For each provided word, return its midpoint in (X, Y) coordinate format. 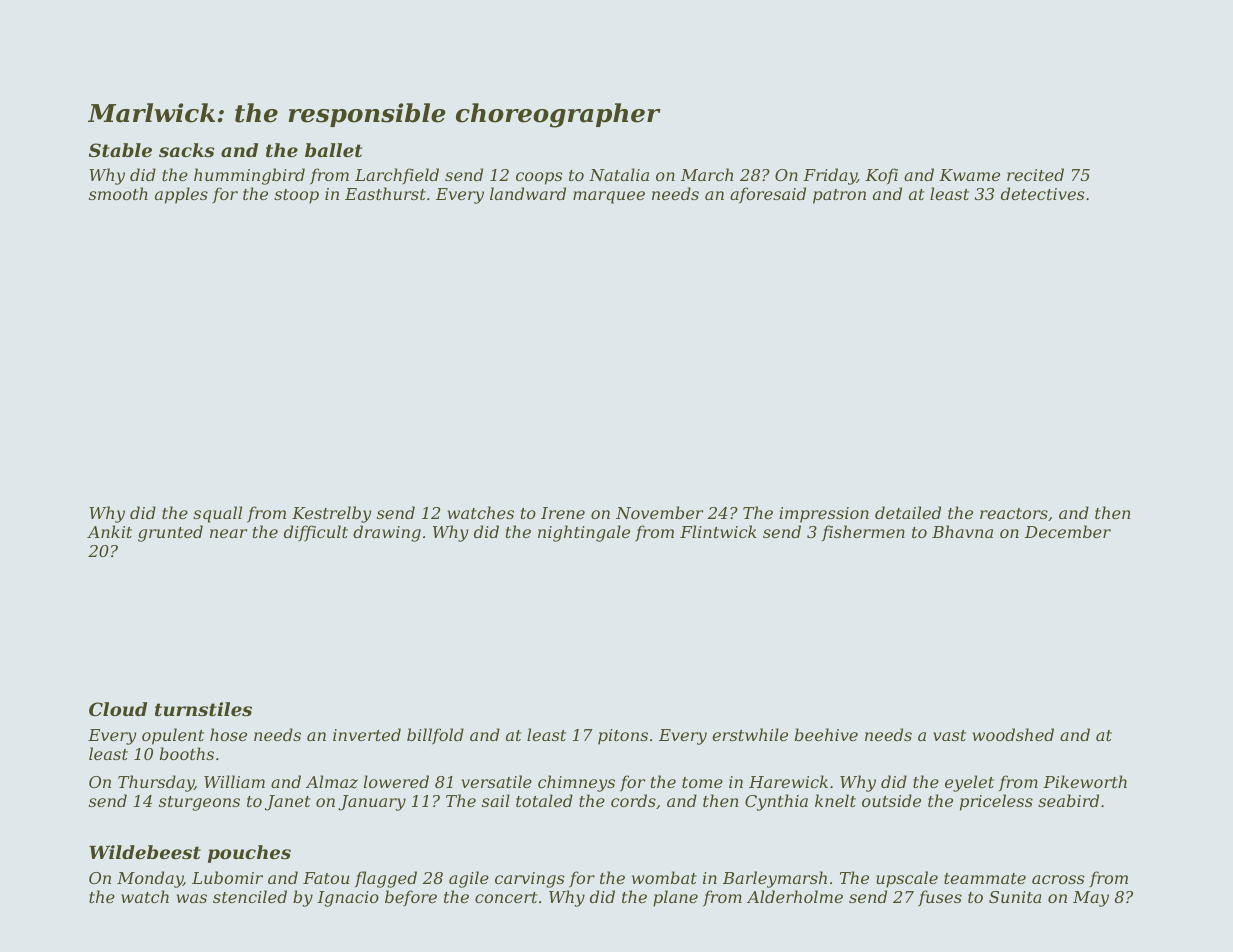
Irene (563, 513)
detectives (1042, 193)
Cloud (118, 709)
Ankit (109, 531)
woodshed (1013, 734)
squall (217, 514)
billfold (435, 736)
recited (1035, 174)
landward (528, 193)
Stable (120, 150)
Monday (150, 879)
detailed (908, 512)
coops (539, 178)
